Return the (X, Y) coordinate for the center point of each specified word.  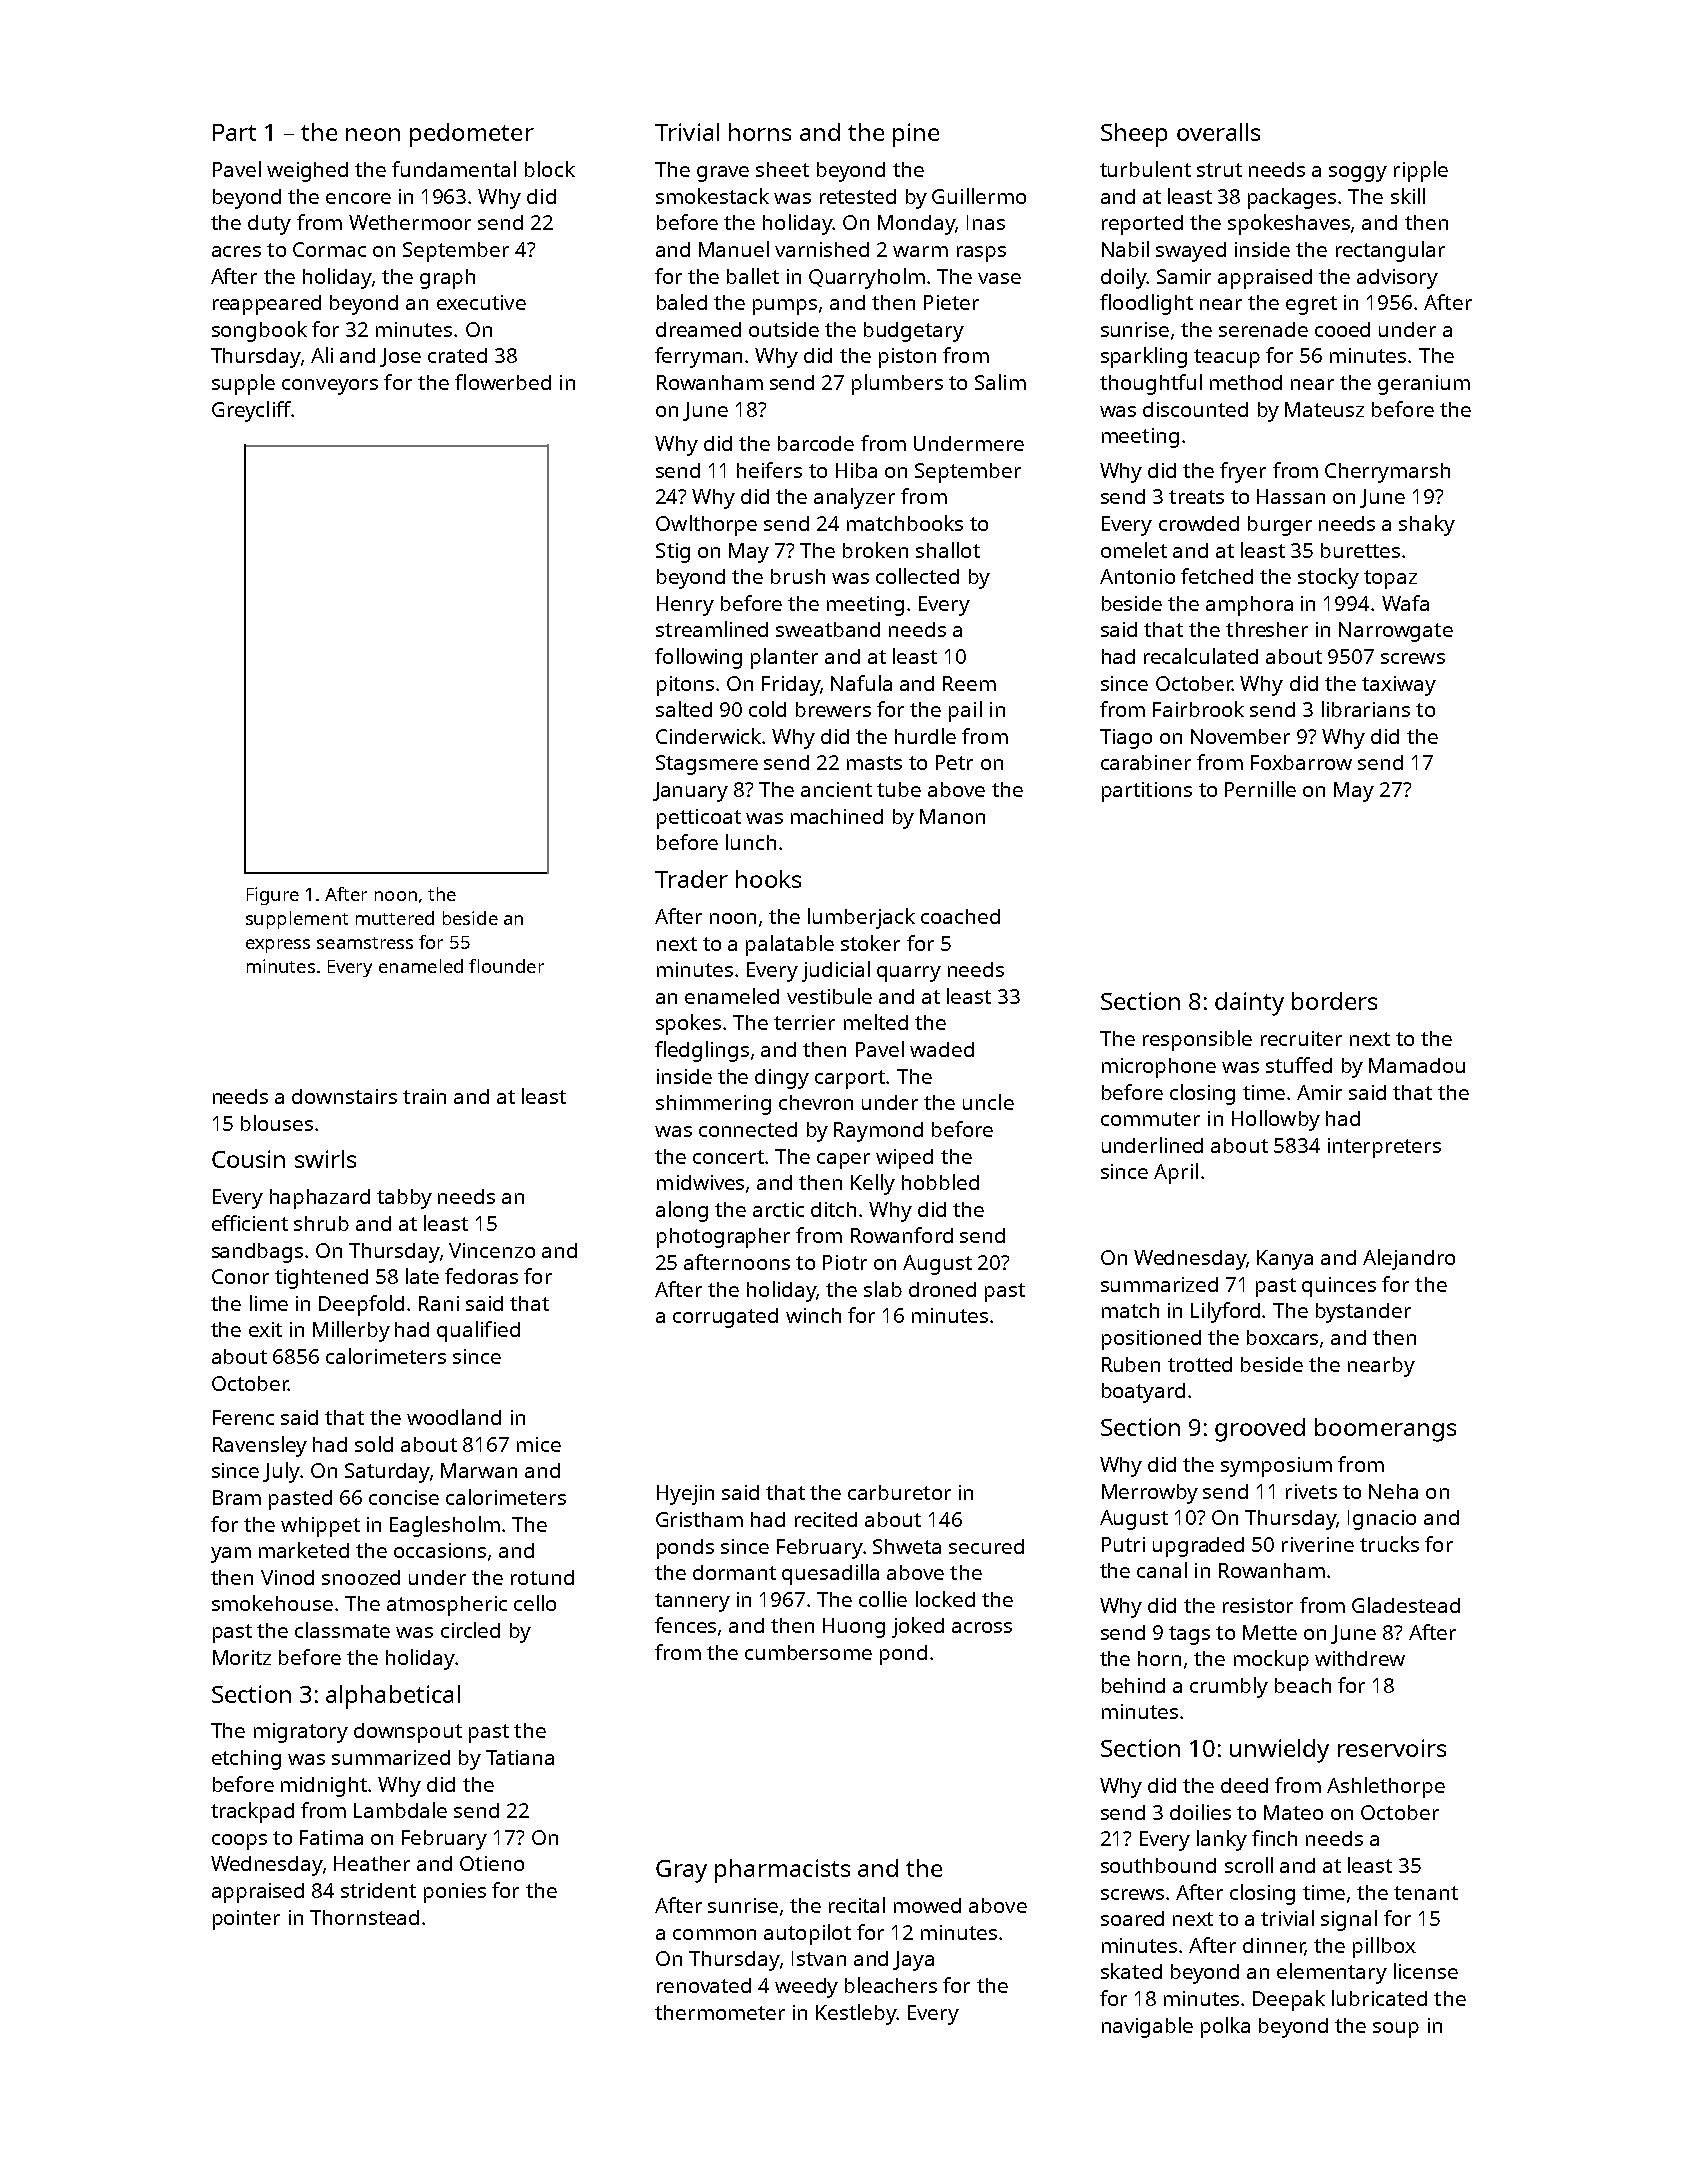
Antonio (1137, 576)
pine (916, 135)
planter (784, 658)
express (278, 946)
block (550, 169)
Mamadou (1417, 1065)
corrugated (725, 1318)
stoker (870, 943)
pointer (246, 1920)
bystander (1363, 1313)
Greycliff (251, 411)
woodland (454, 1417)
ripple (1421, 171)
